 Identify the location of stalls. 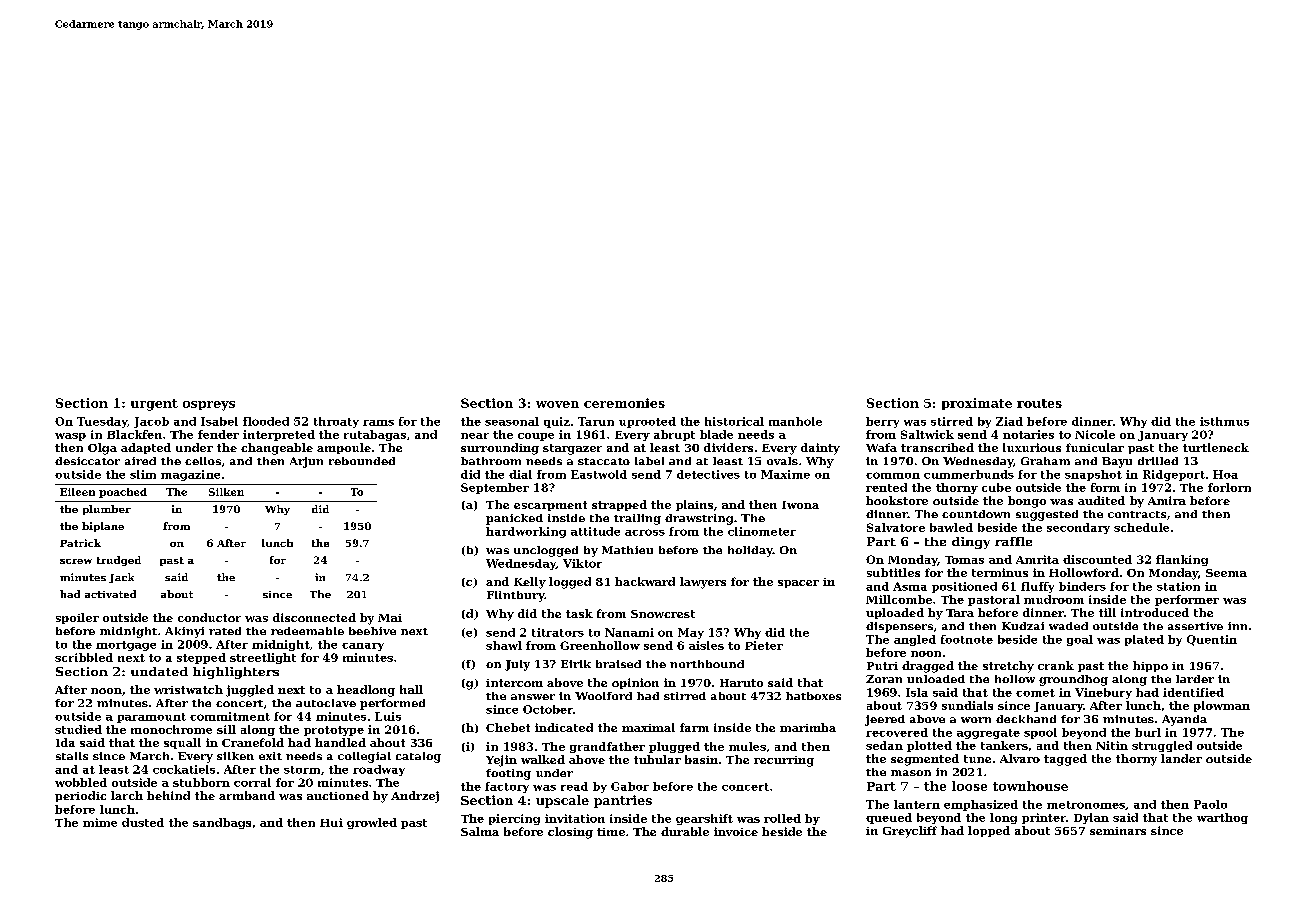
(72, 756).
